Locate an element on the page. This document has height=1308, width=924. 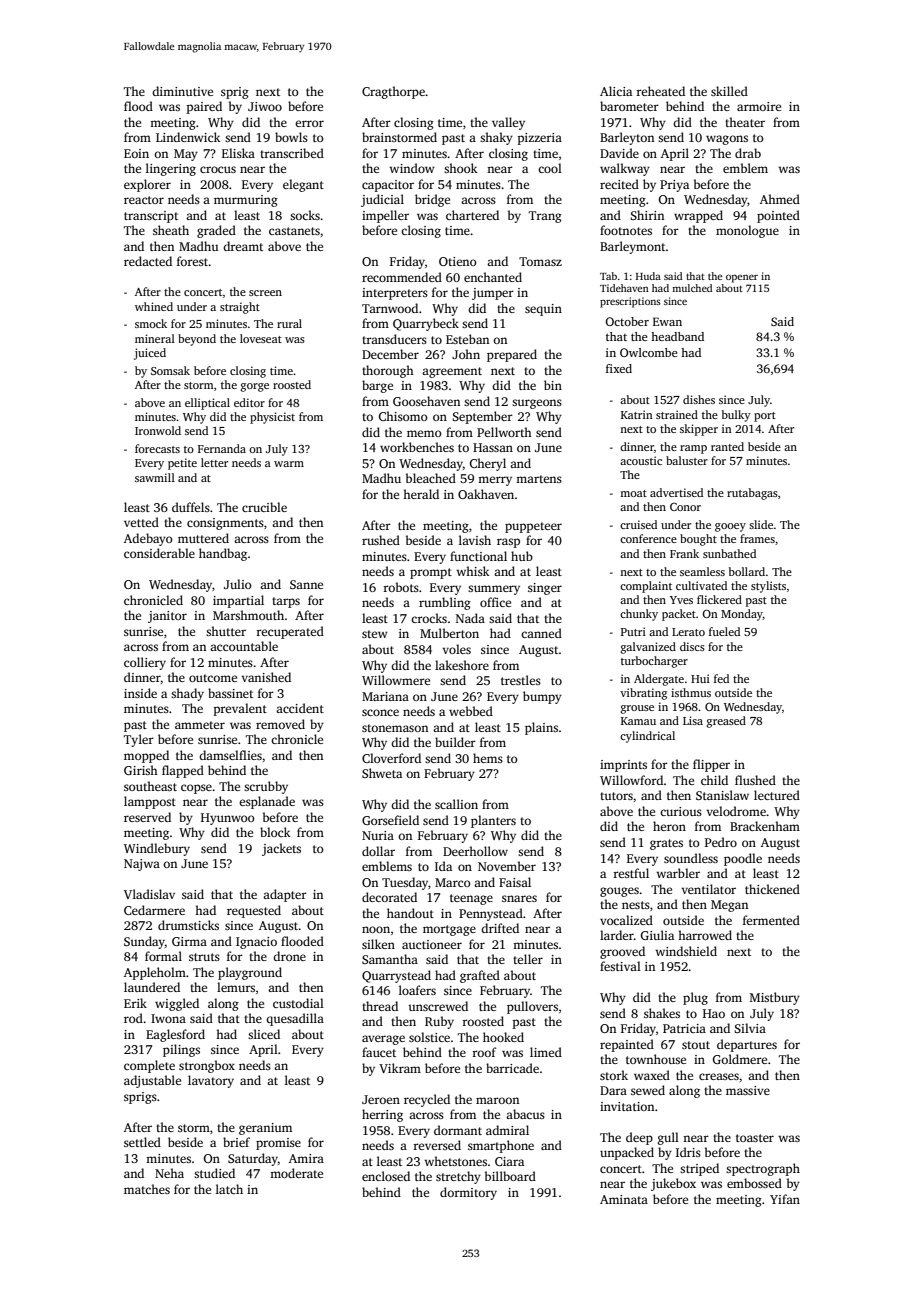
headband is located at coordinates (677, 336).
